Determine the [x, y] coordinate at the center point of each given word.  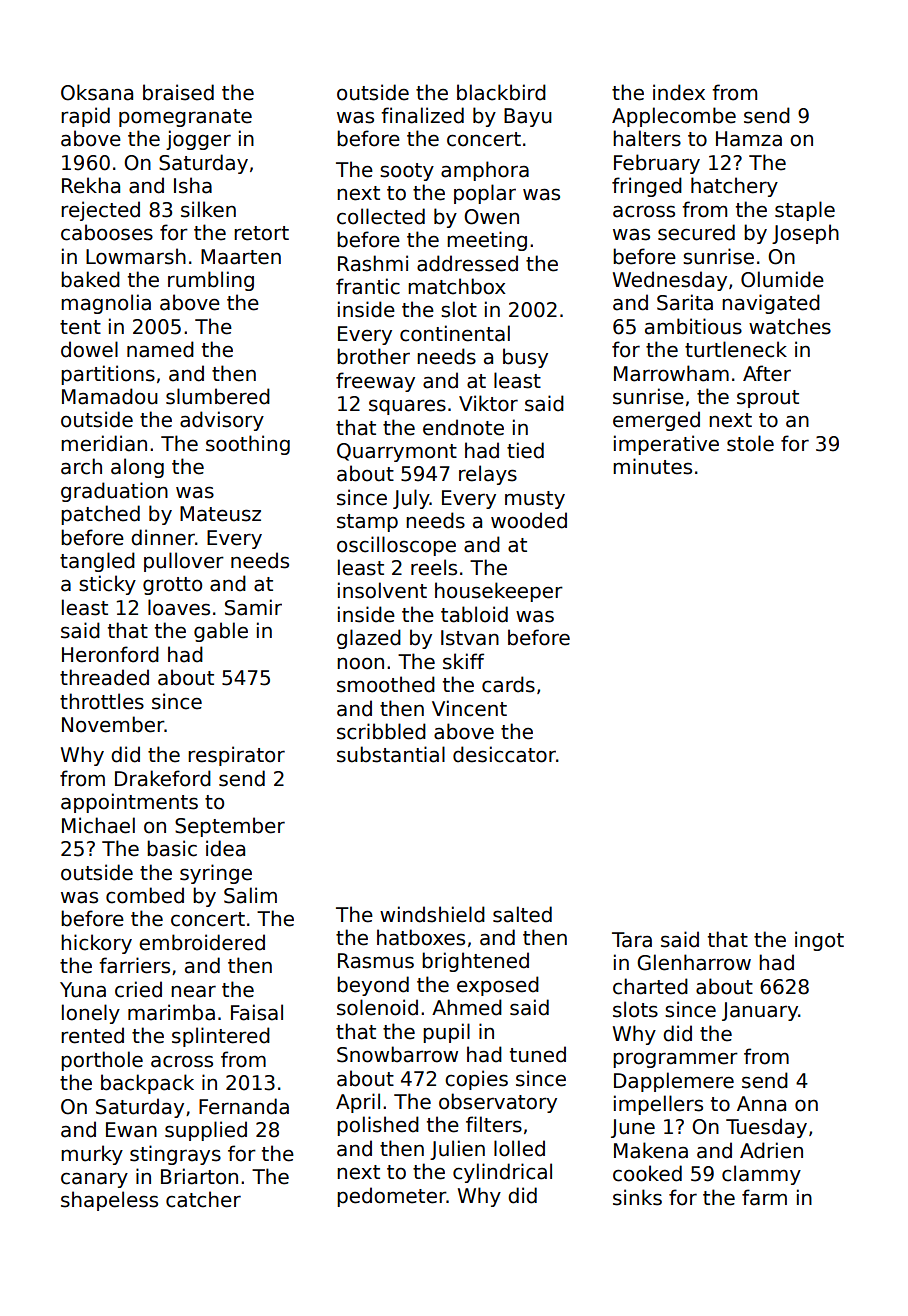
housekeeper [499, 592]
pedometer [391, 1197]
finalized [422, 115]
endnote [463, 427]
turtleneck [736, 349]
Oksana [97, 92]
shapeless [109, 1201]
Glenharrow [694, 962]
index [679, 92]
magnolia [106, 304]
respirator [236, 756]
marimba [171, 1012]
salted [522, 914]
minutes [652, 466]
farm [764, 1197]
